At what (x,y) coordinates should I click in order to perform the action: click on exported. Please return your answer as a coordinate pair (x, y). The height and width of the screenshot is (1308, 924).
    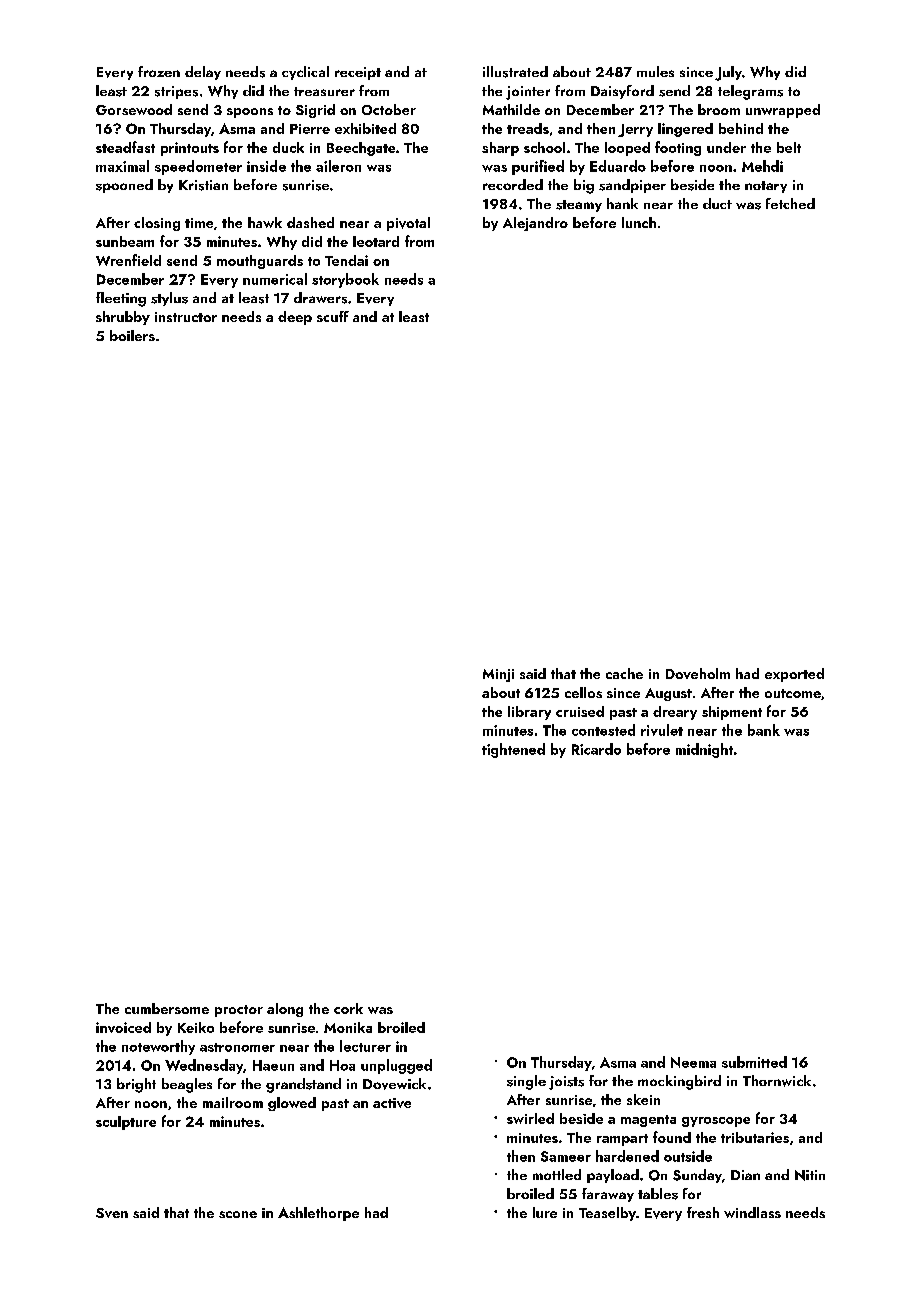
    Looking at the image, I should click on (794, 675).
